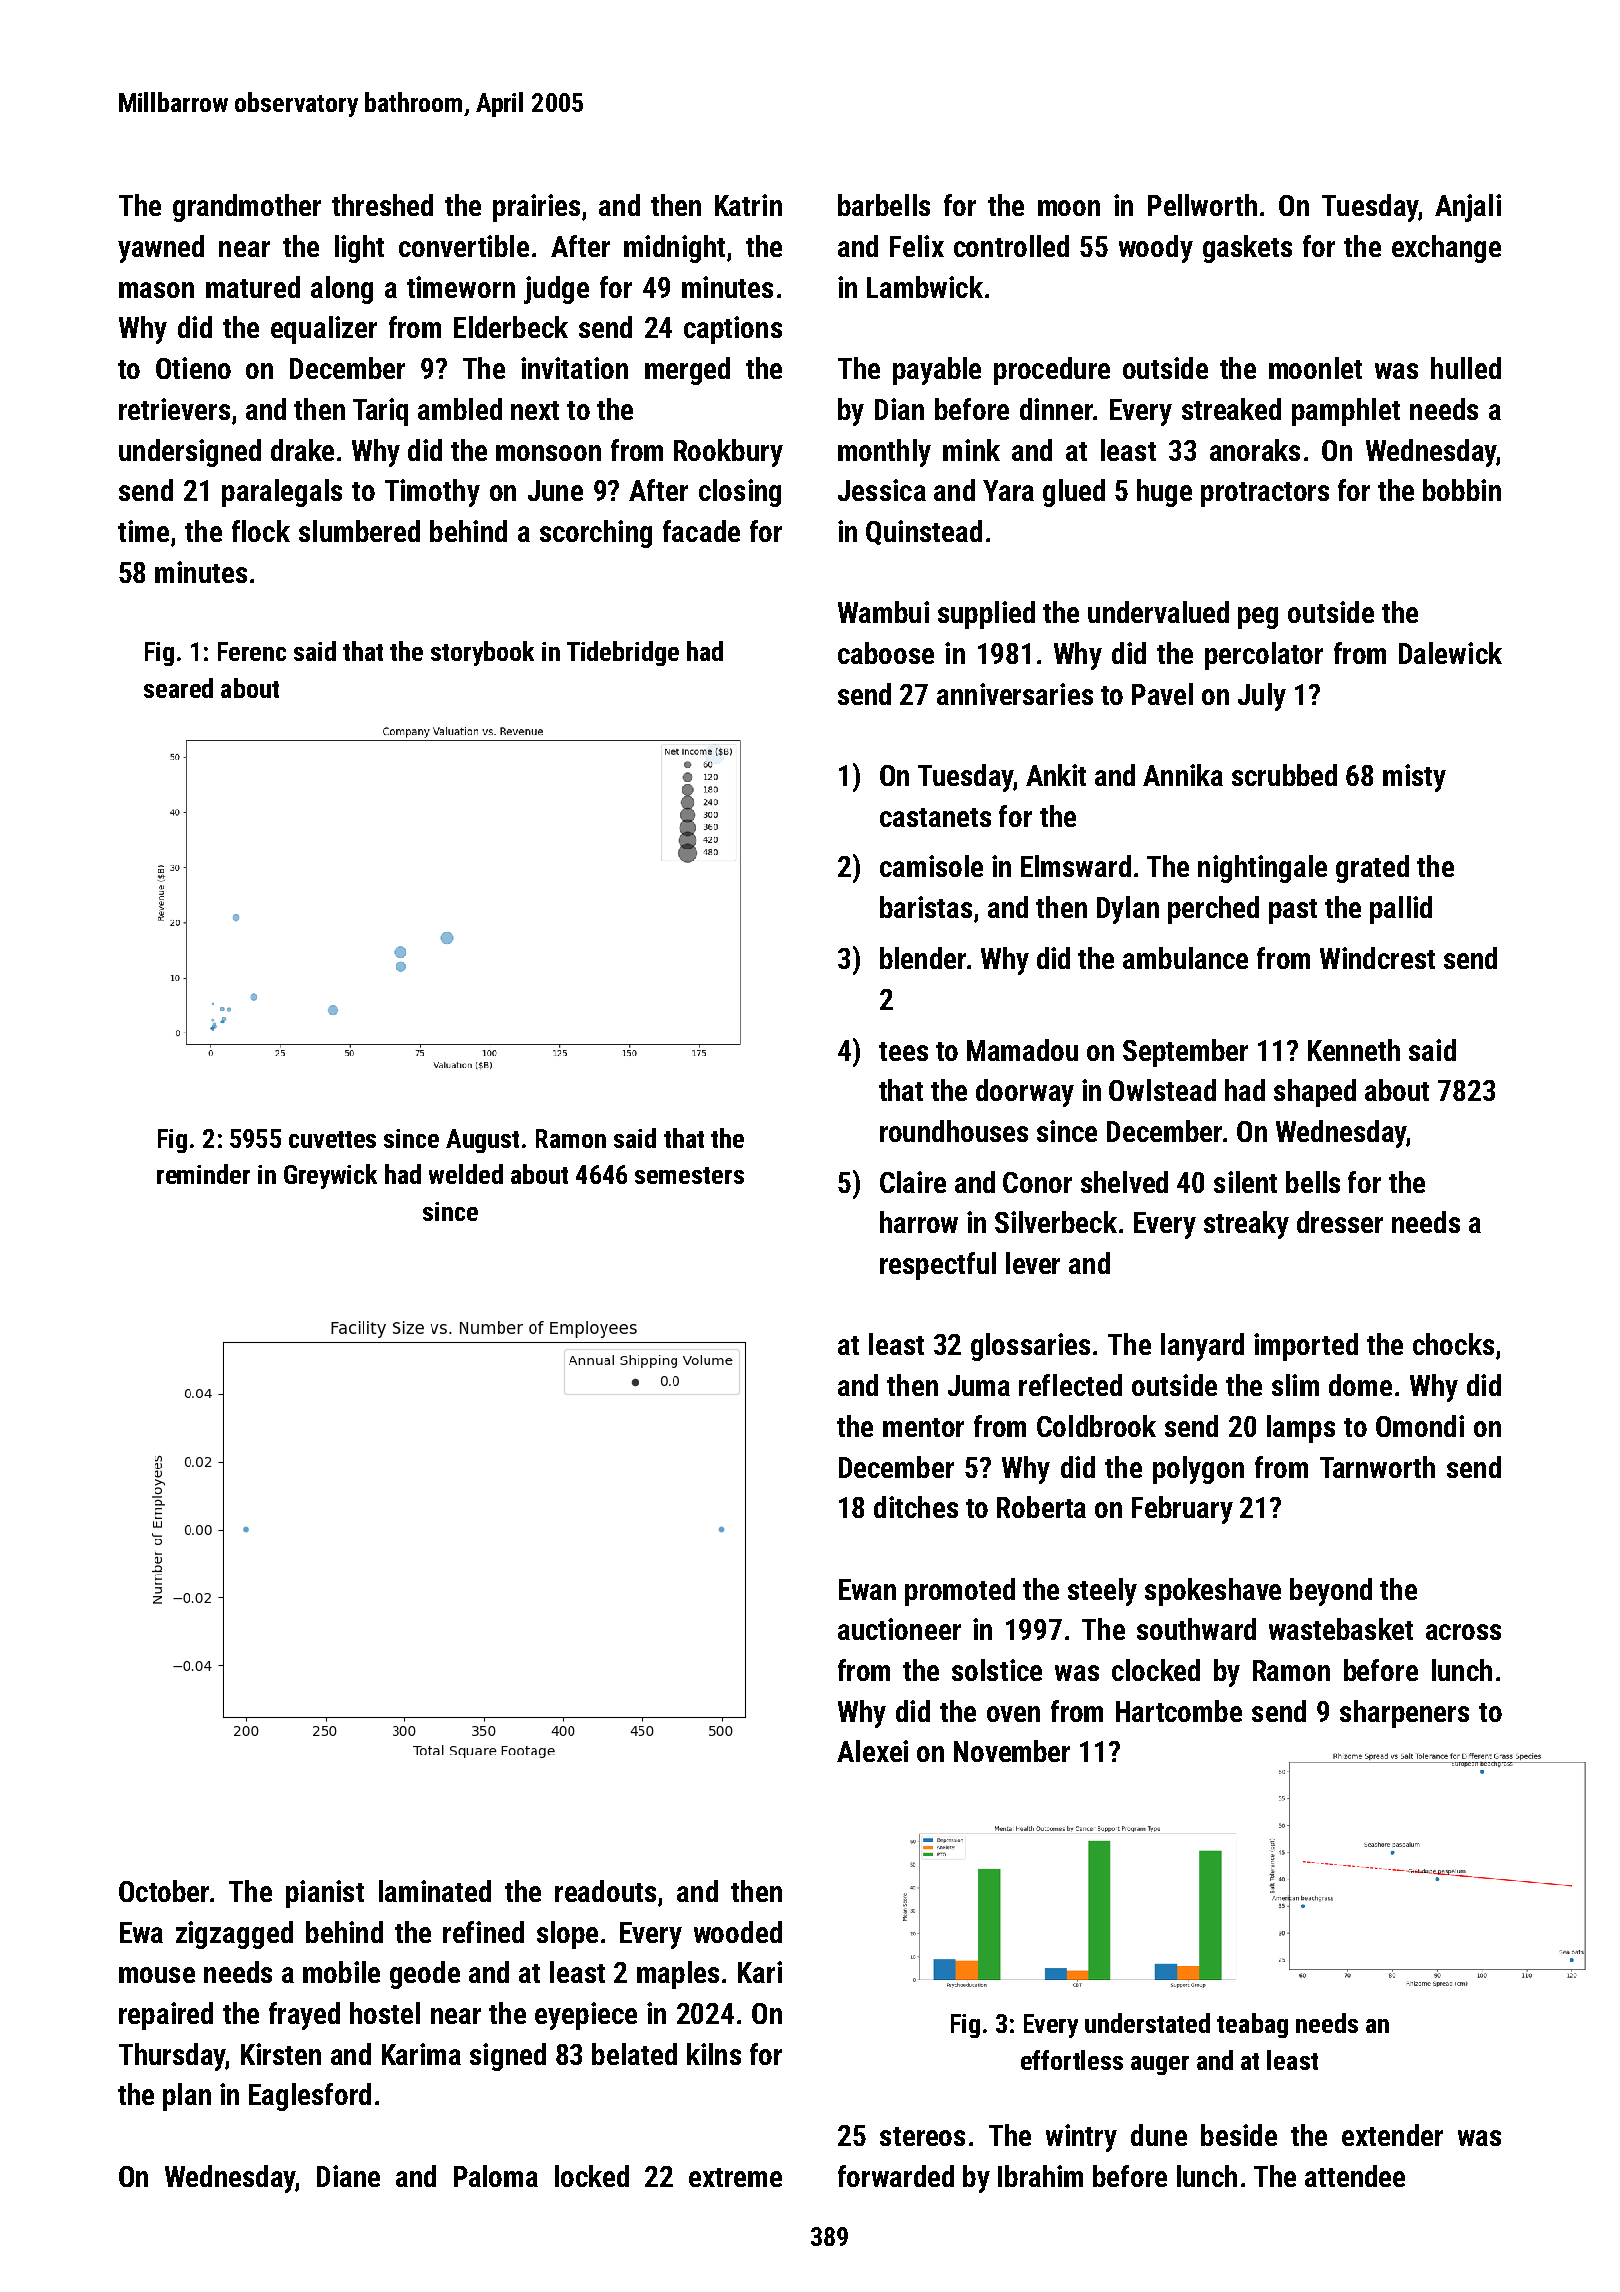 The width and height of the document is (1620, 2292). I want to click on respectful, so click(938, 1266).
